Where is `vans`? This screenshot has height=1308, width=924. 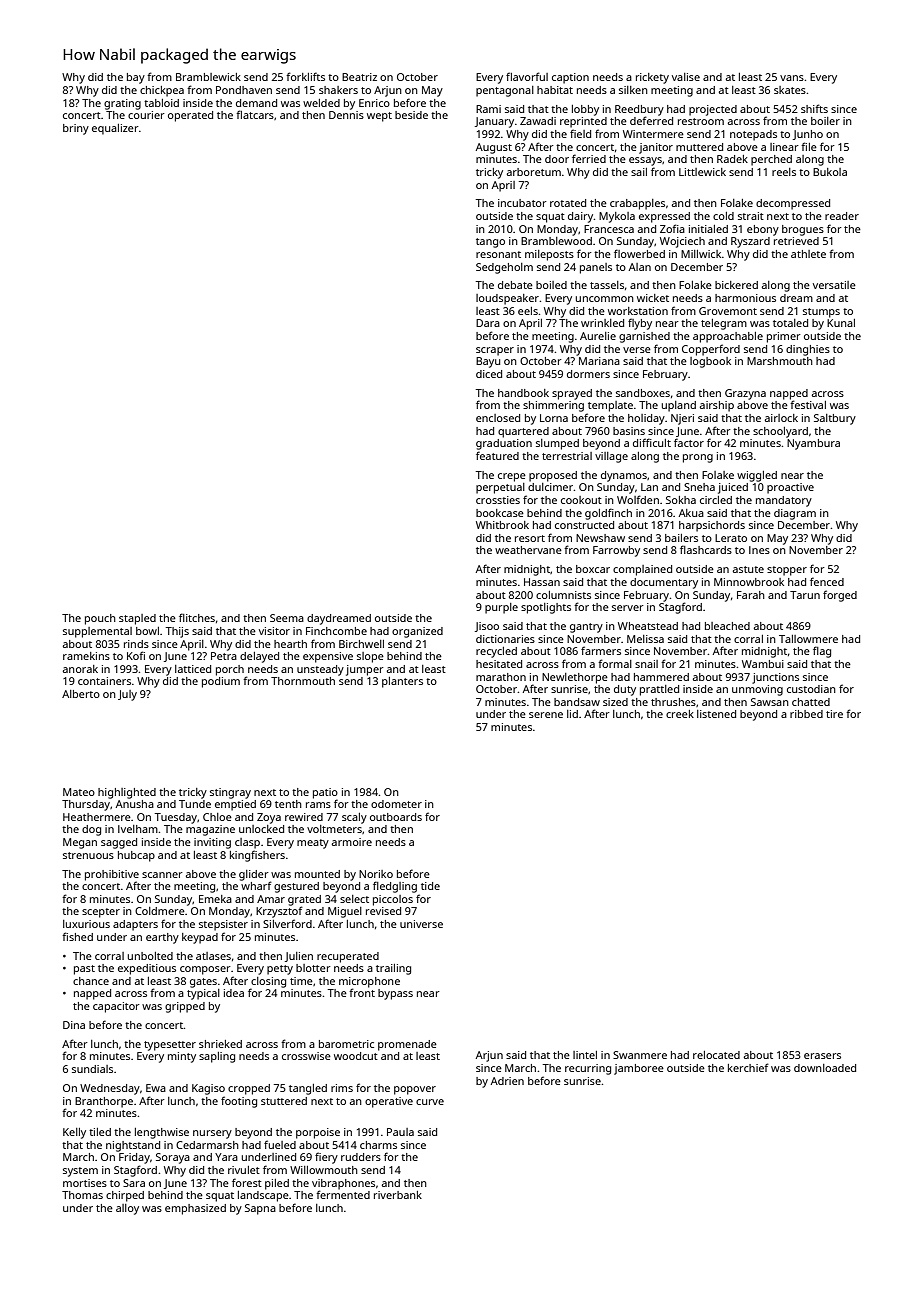
vans is located at coordinates (792, 78).
